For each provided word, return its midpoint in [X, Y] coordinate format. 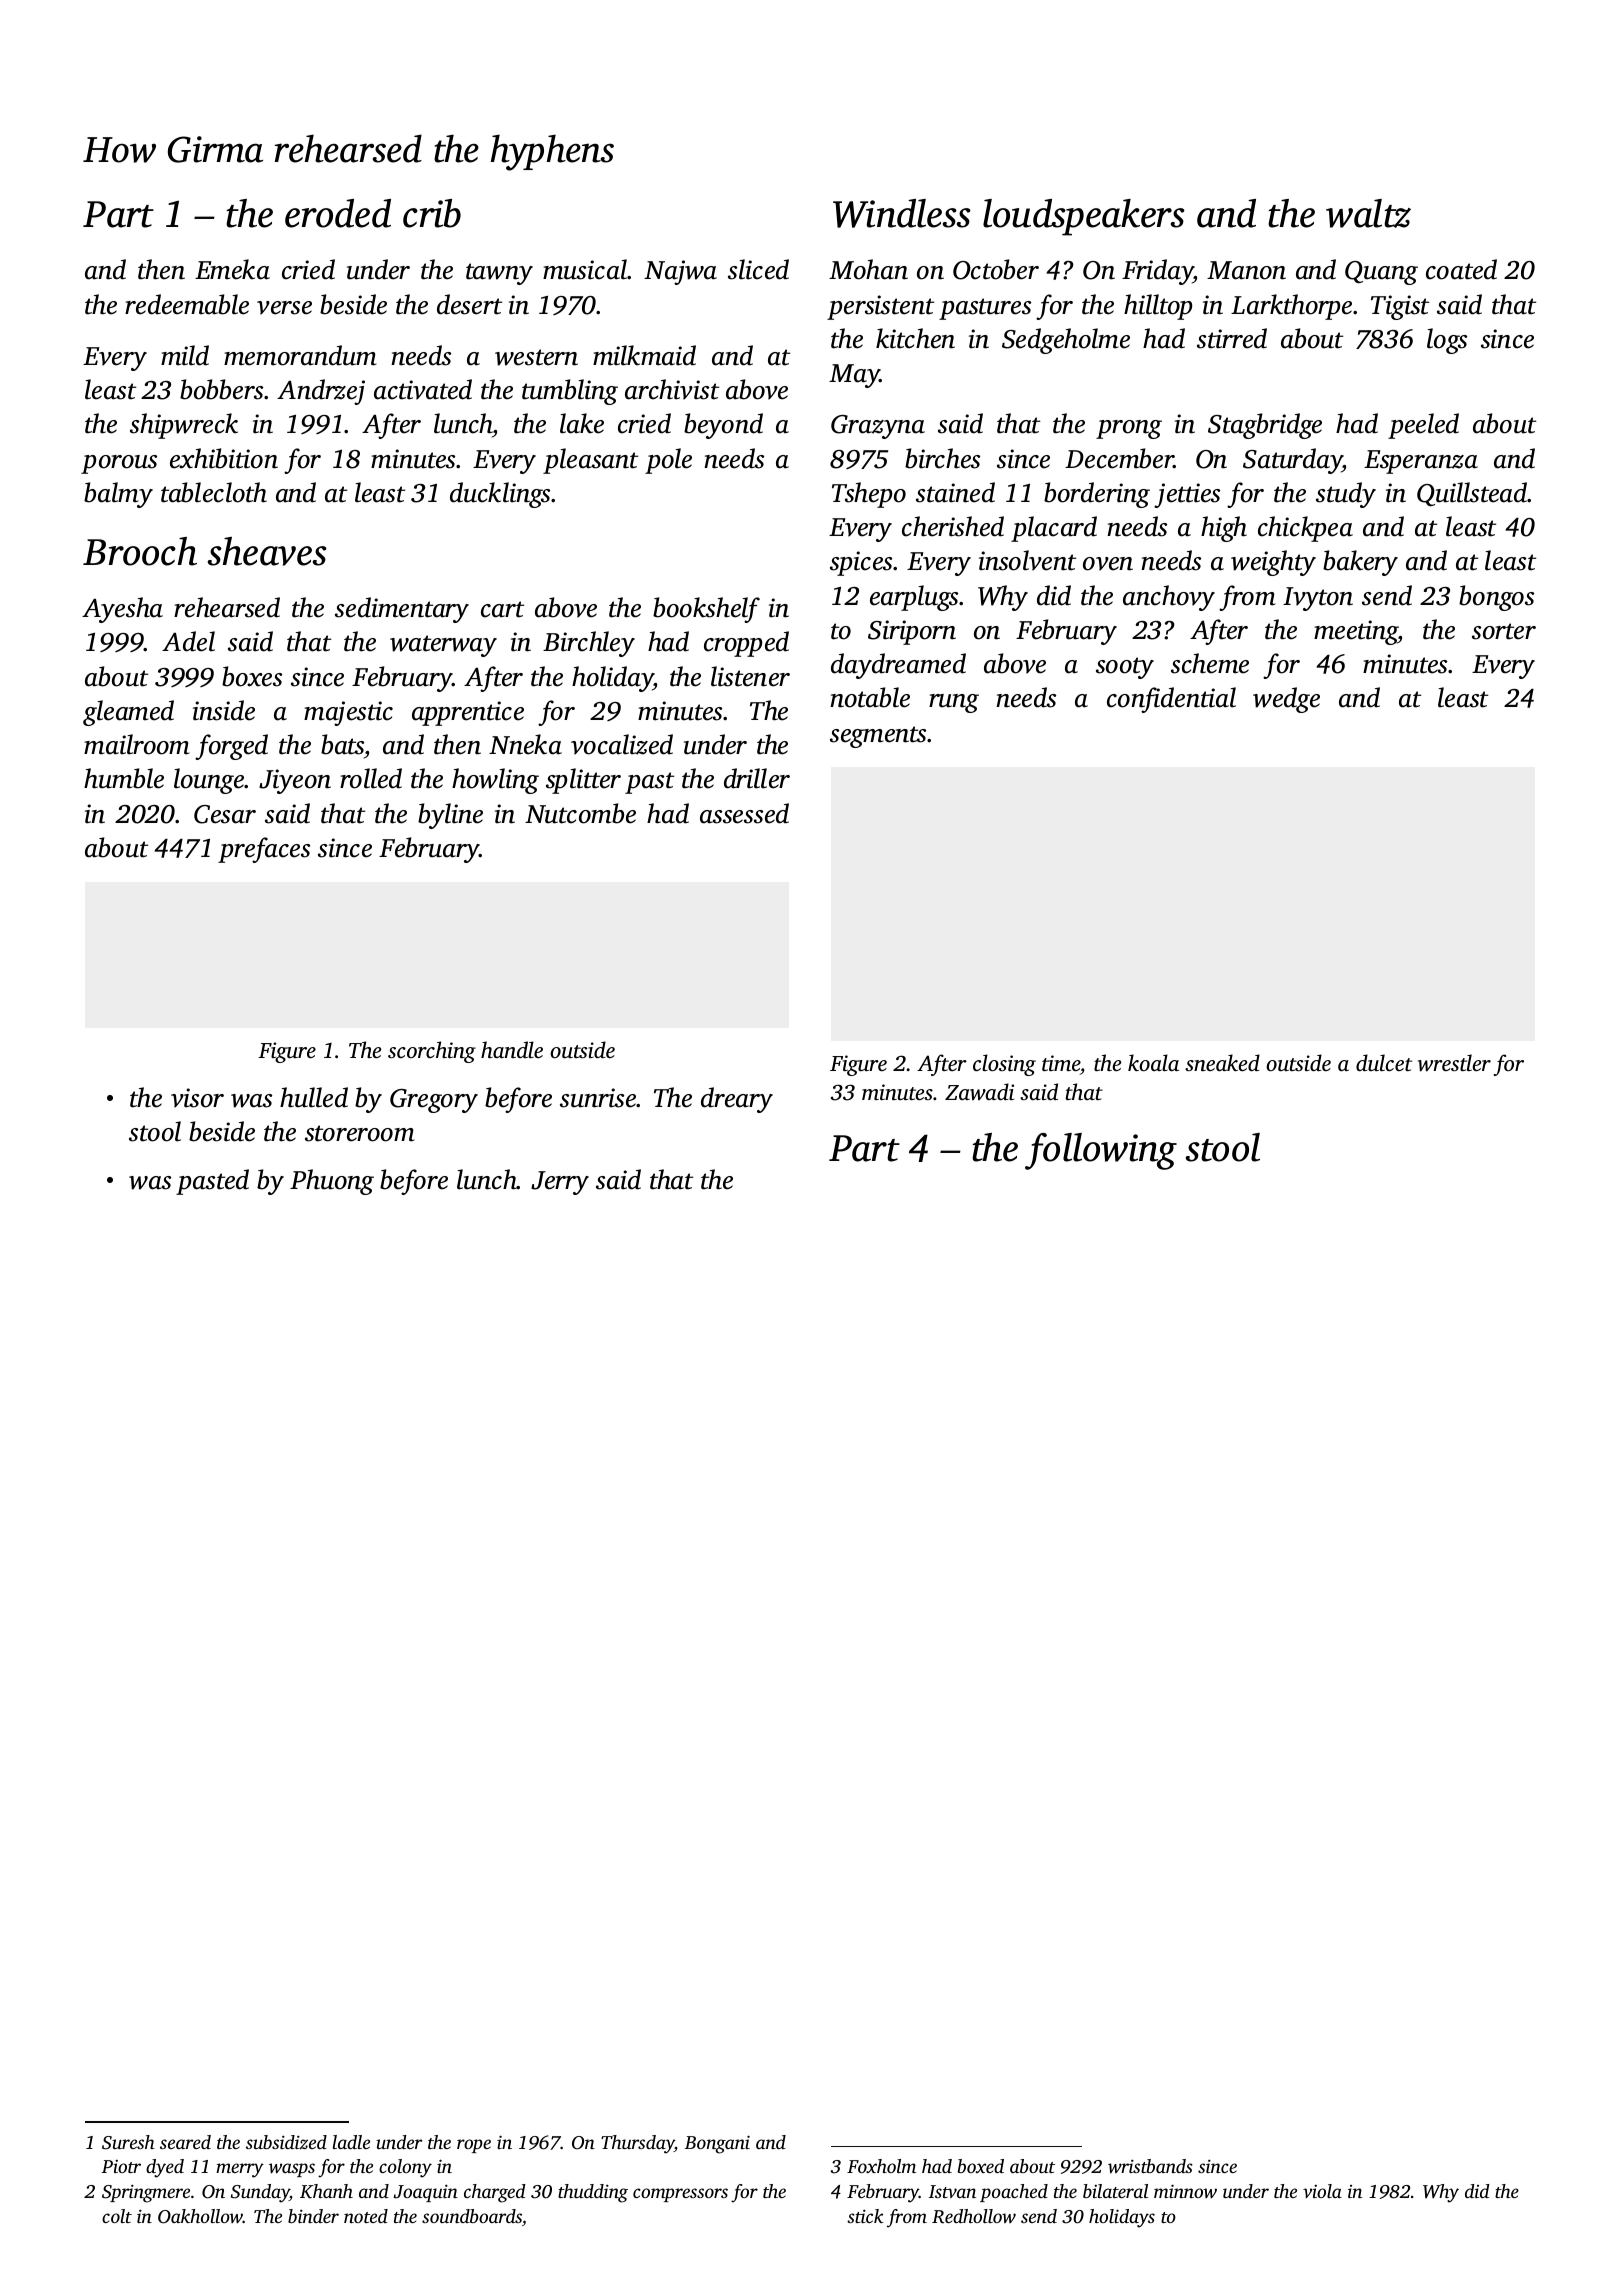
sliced [758, 269]
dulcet [1384, 1062]
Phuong [332, 1182]
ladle [351, 2142]
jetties [1187, 495]
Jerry [560, 1183]
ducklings [501, 495]
